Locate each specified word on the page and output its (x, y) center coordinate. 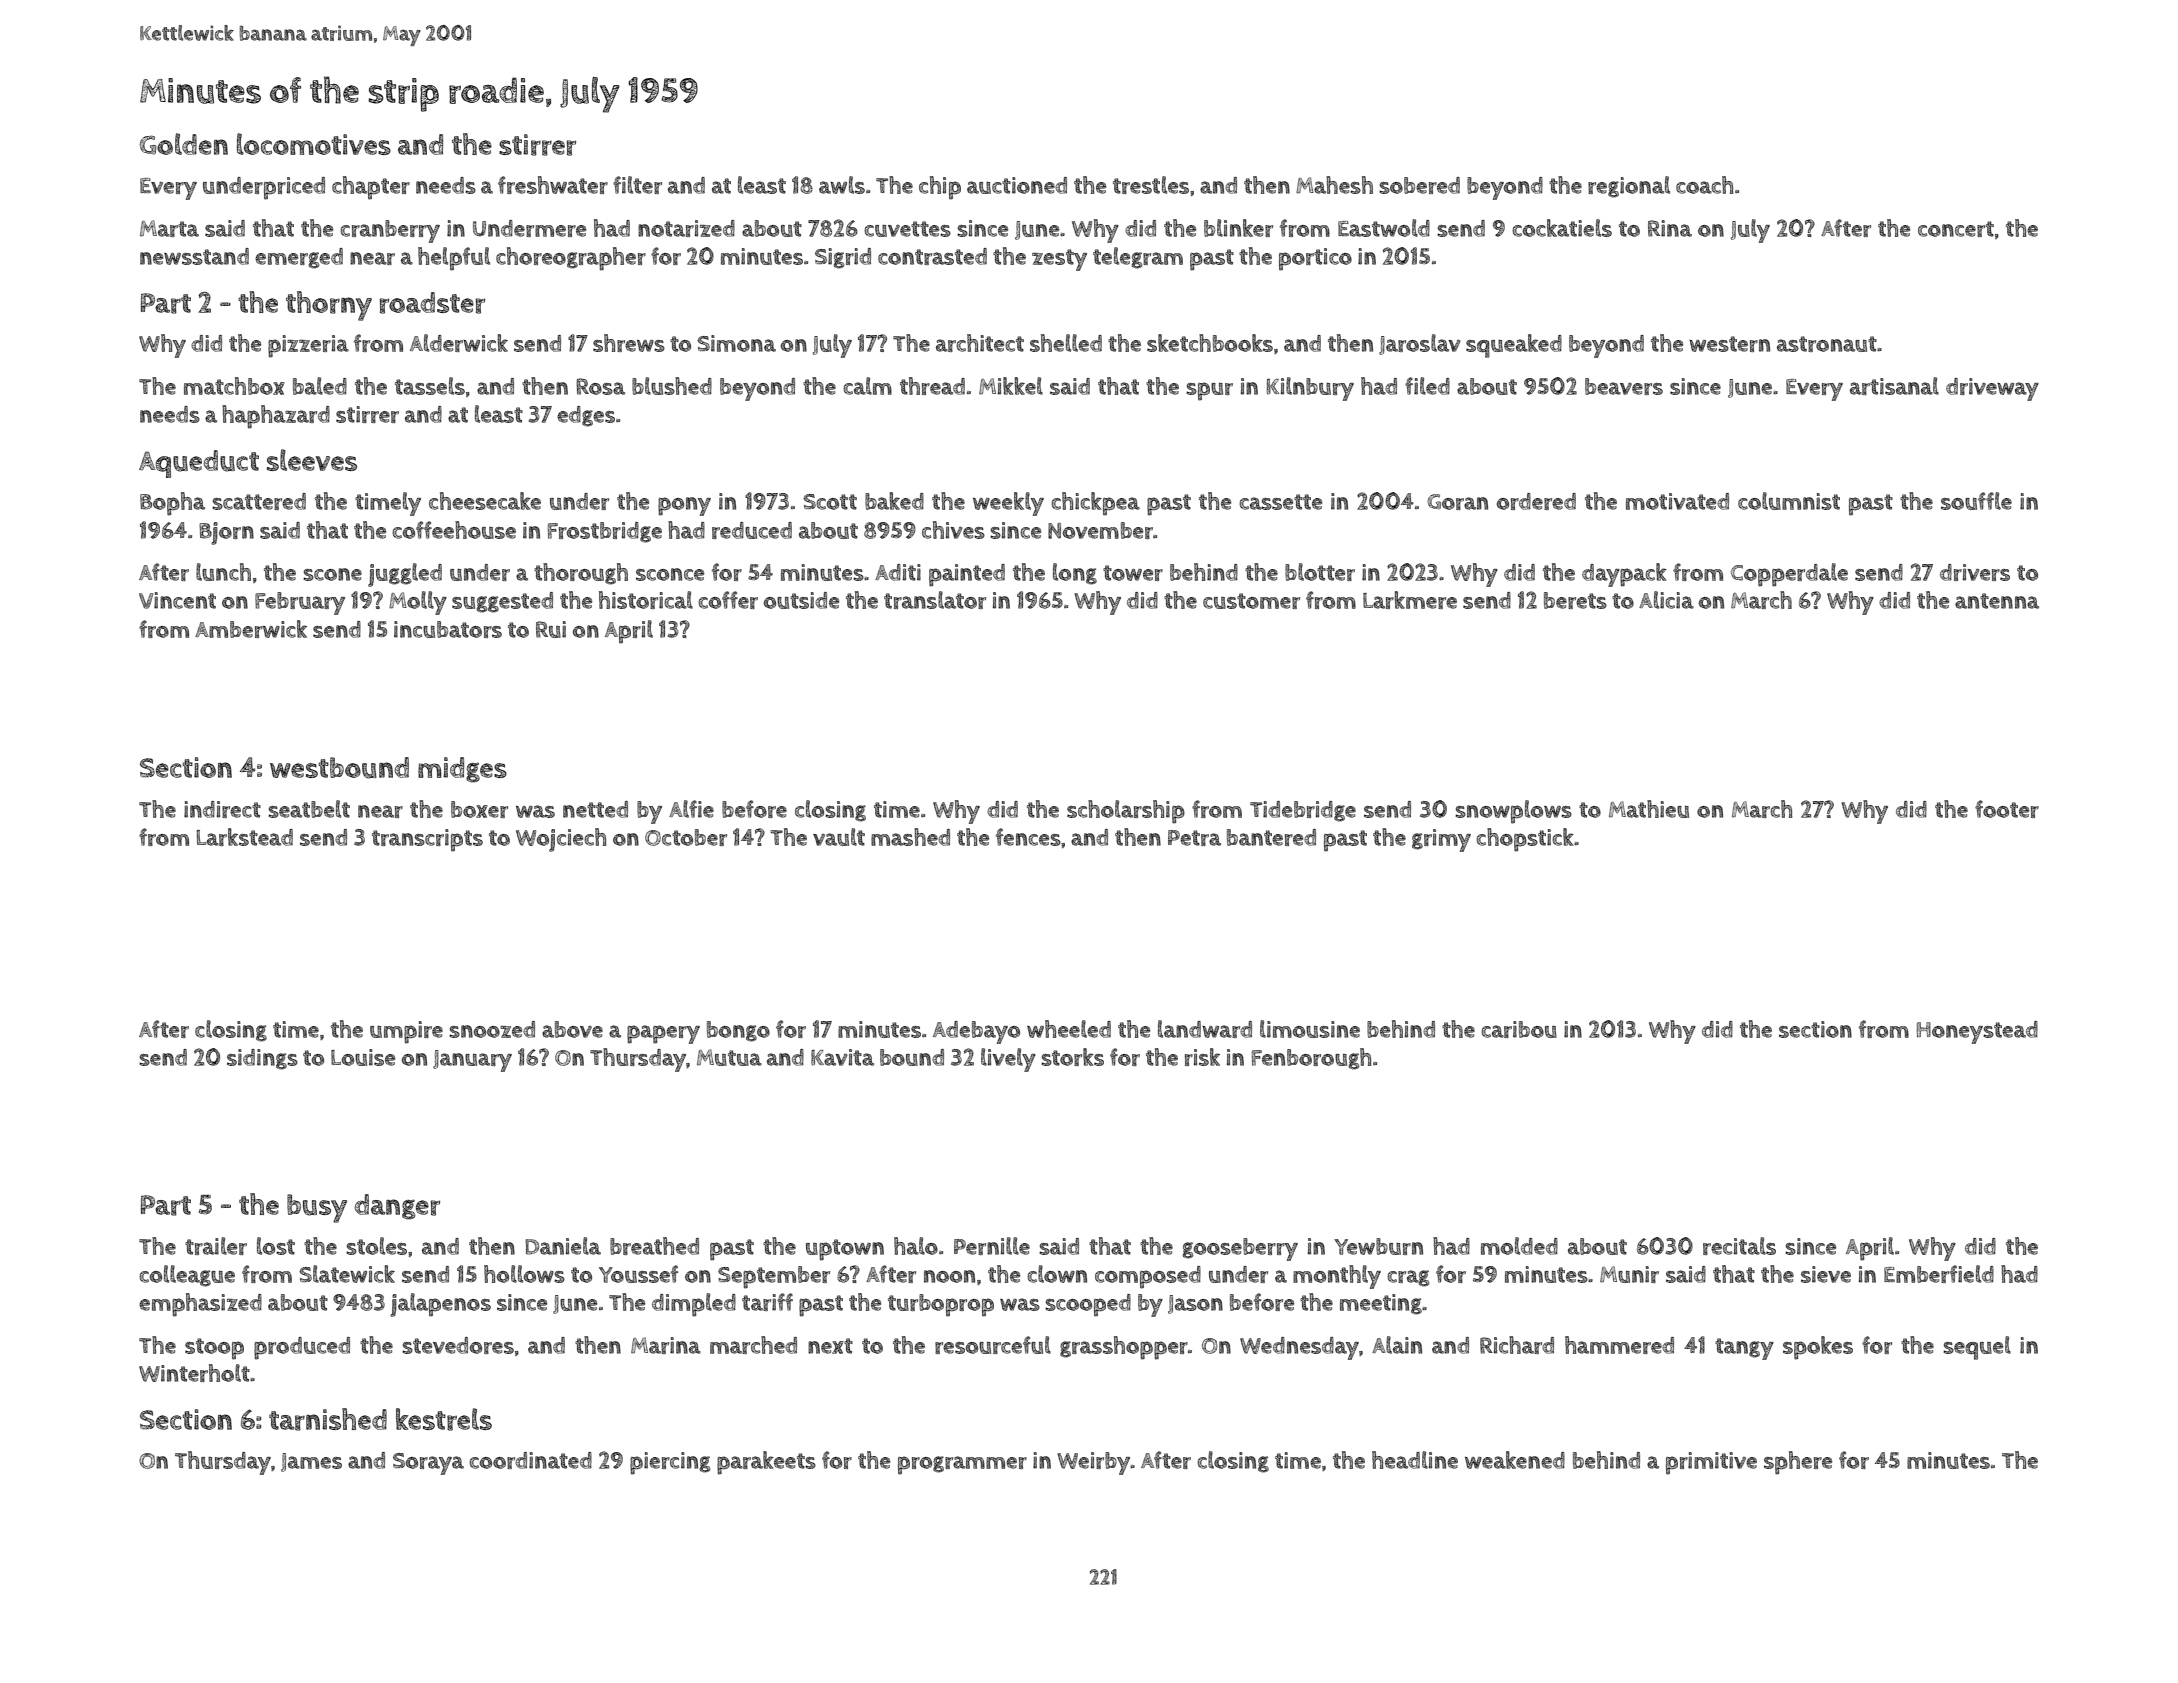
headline (1415, 1460)
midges (462, 770)
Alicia (1666, 600)
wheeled (1069, 1029)
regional (1629, 187)
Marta (169, 228)
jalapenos (440, 1305)
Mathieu (1649, 809)
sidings (262, 1059)
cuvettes (907, 229)
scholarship (1126, 812)
